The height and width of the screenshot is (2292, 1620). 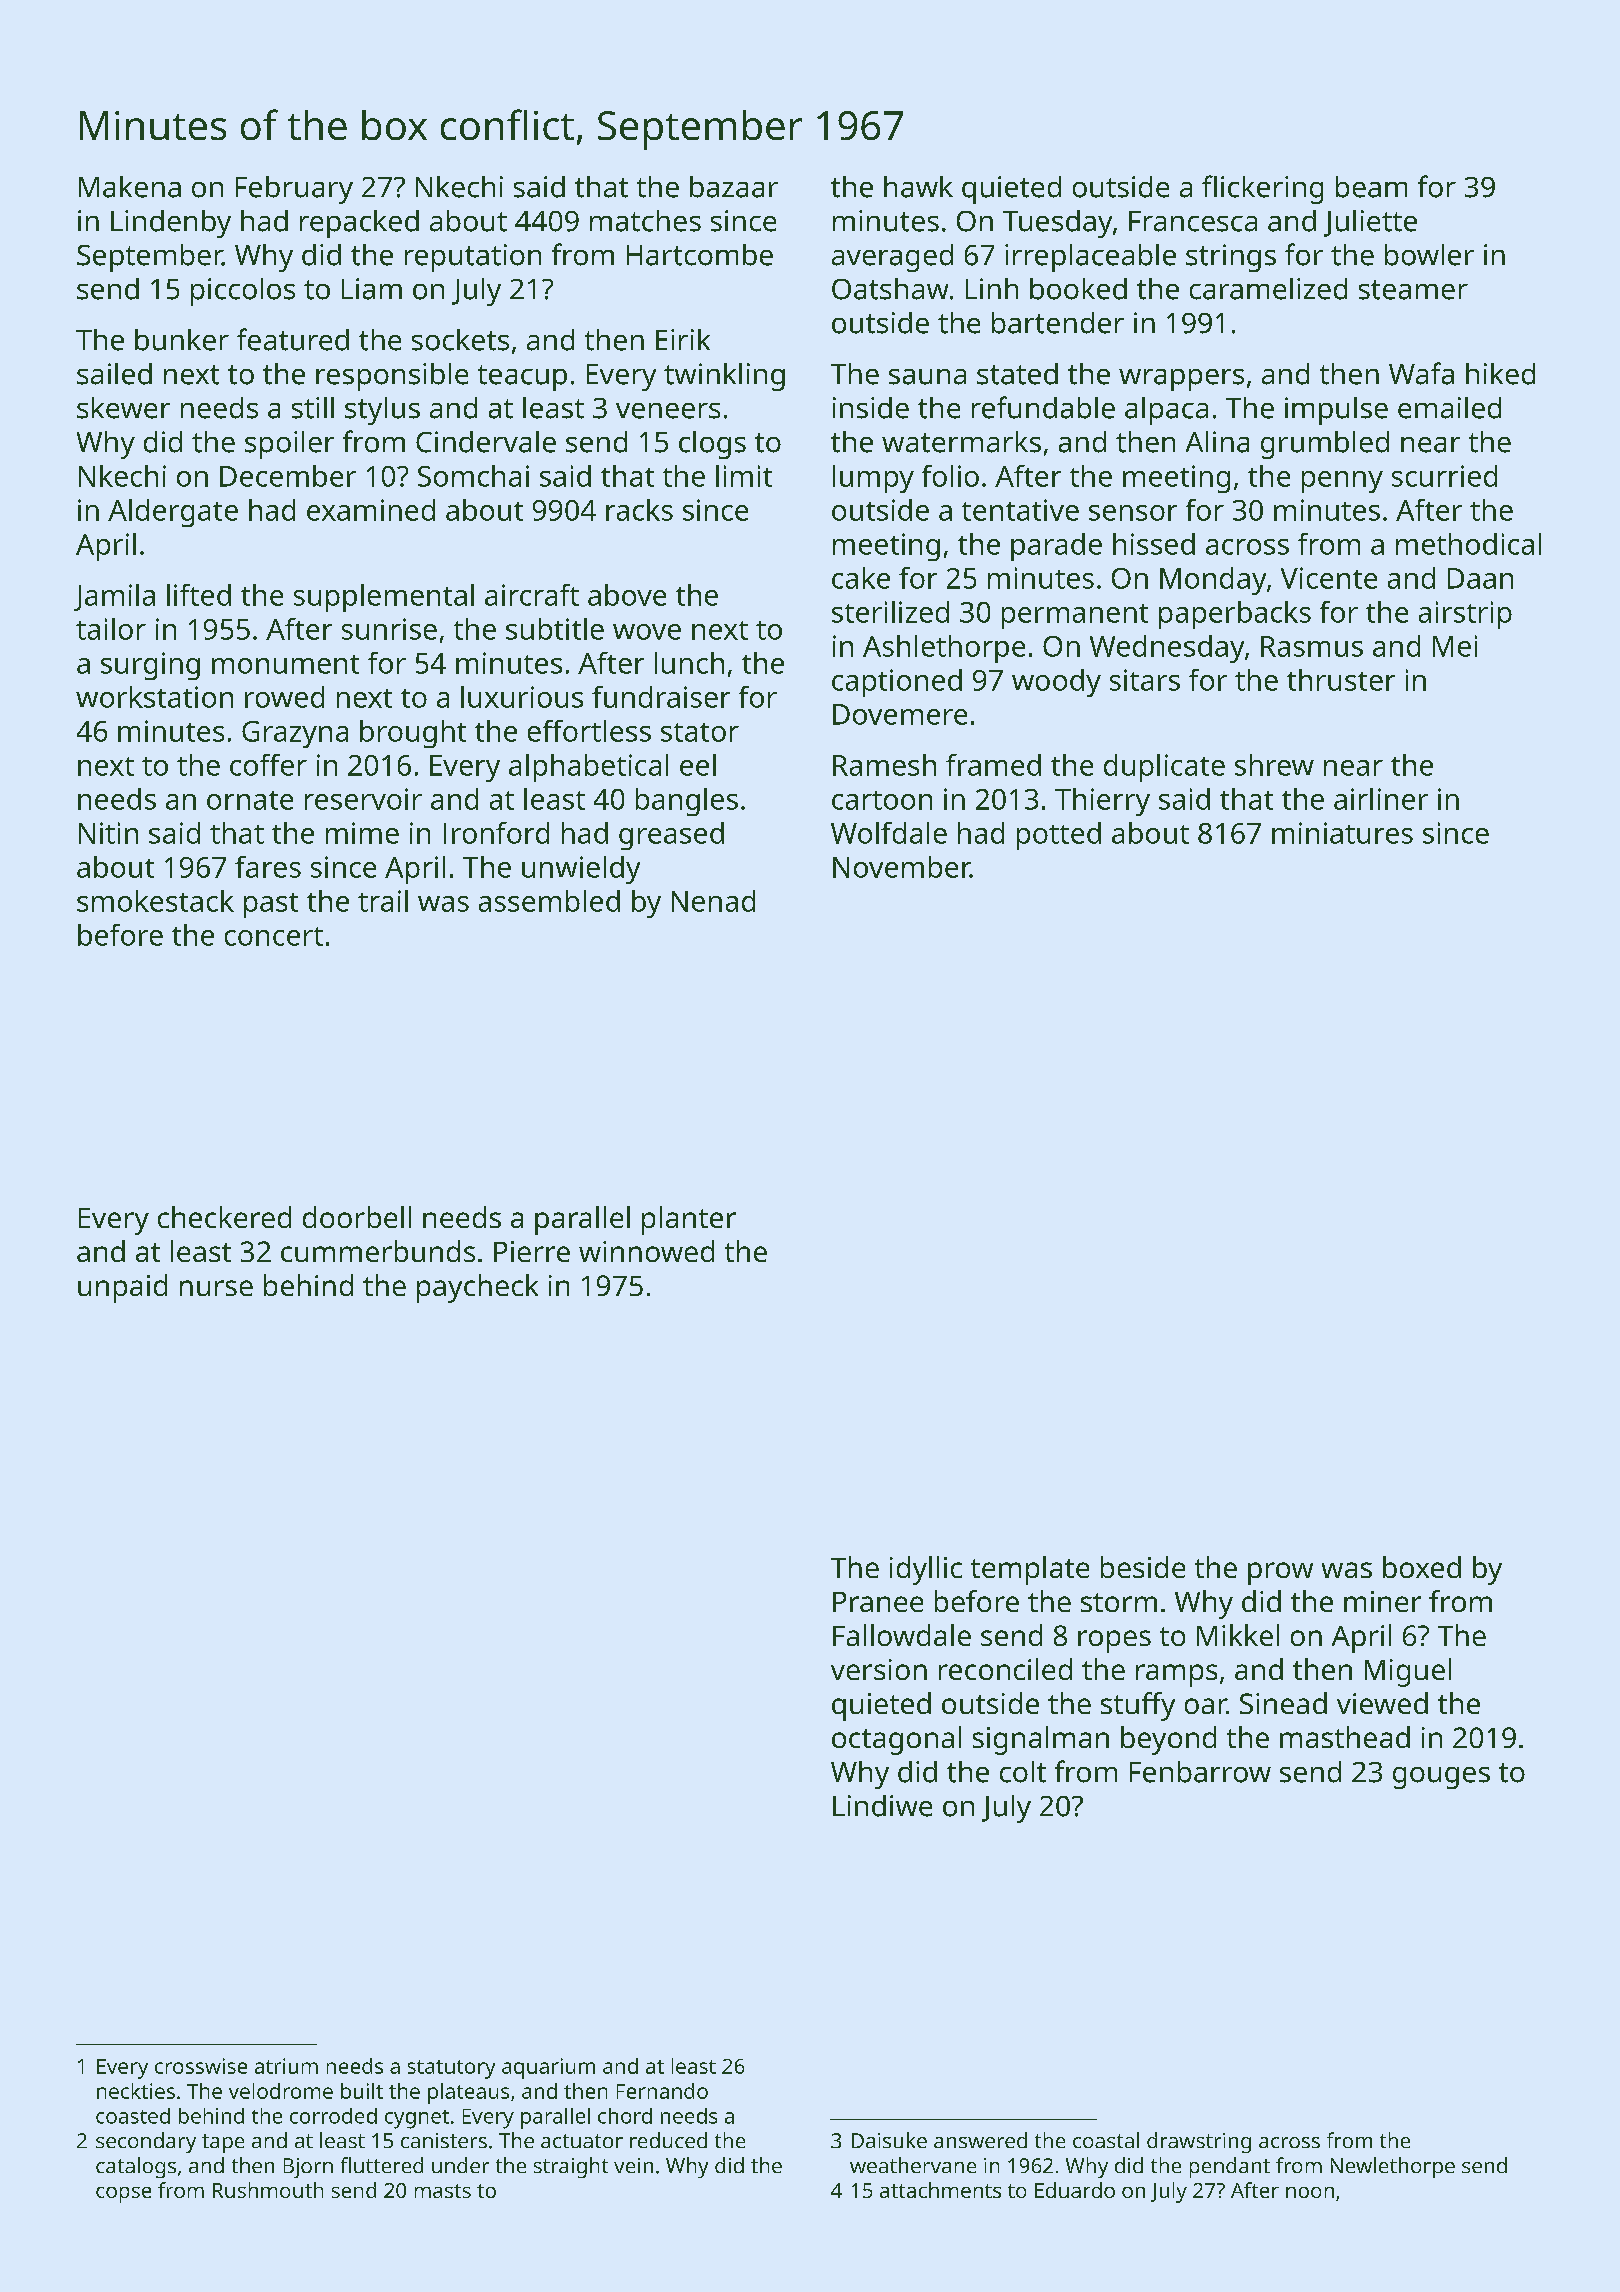 I want to click on November, so click(x=901, y=867).
